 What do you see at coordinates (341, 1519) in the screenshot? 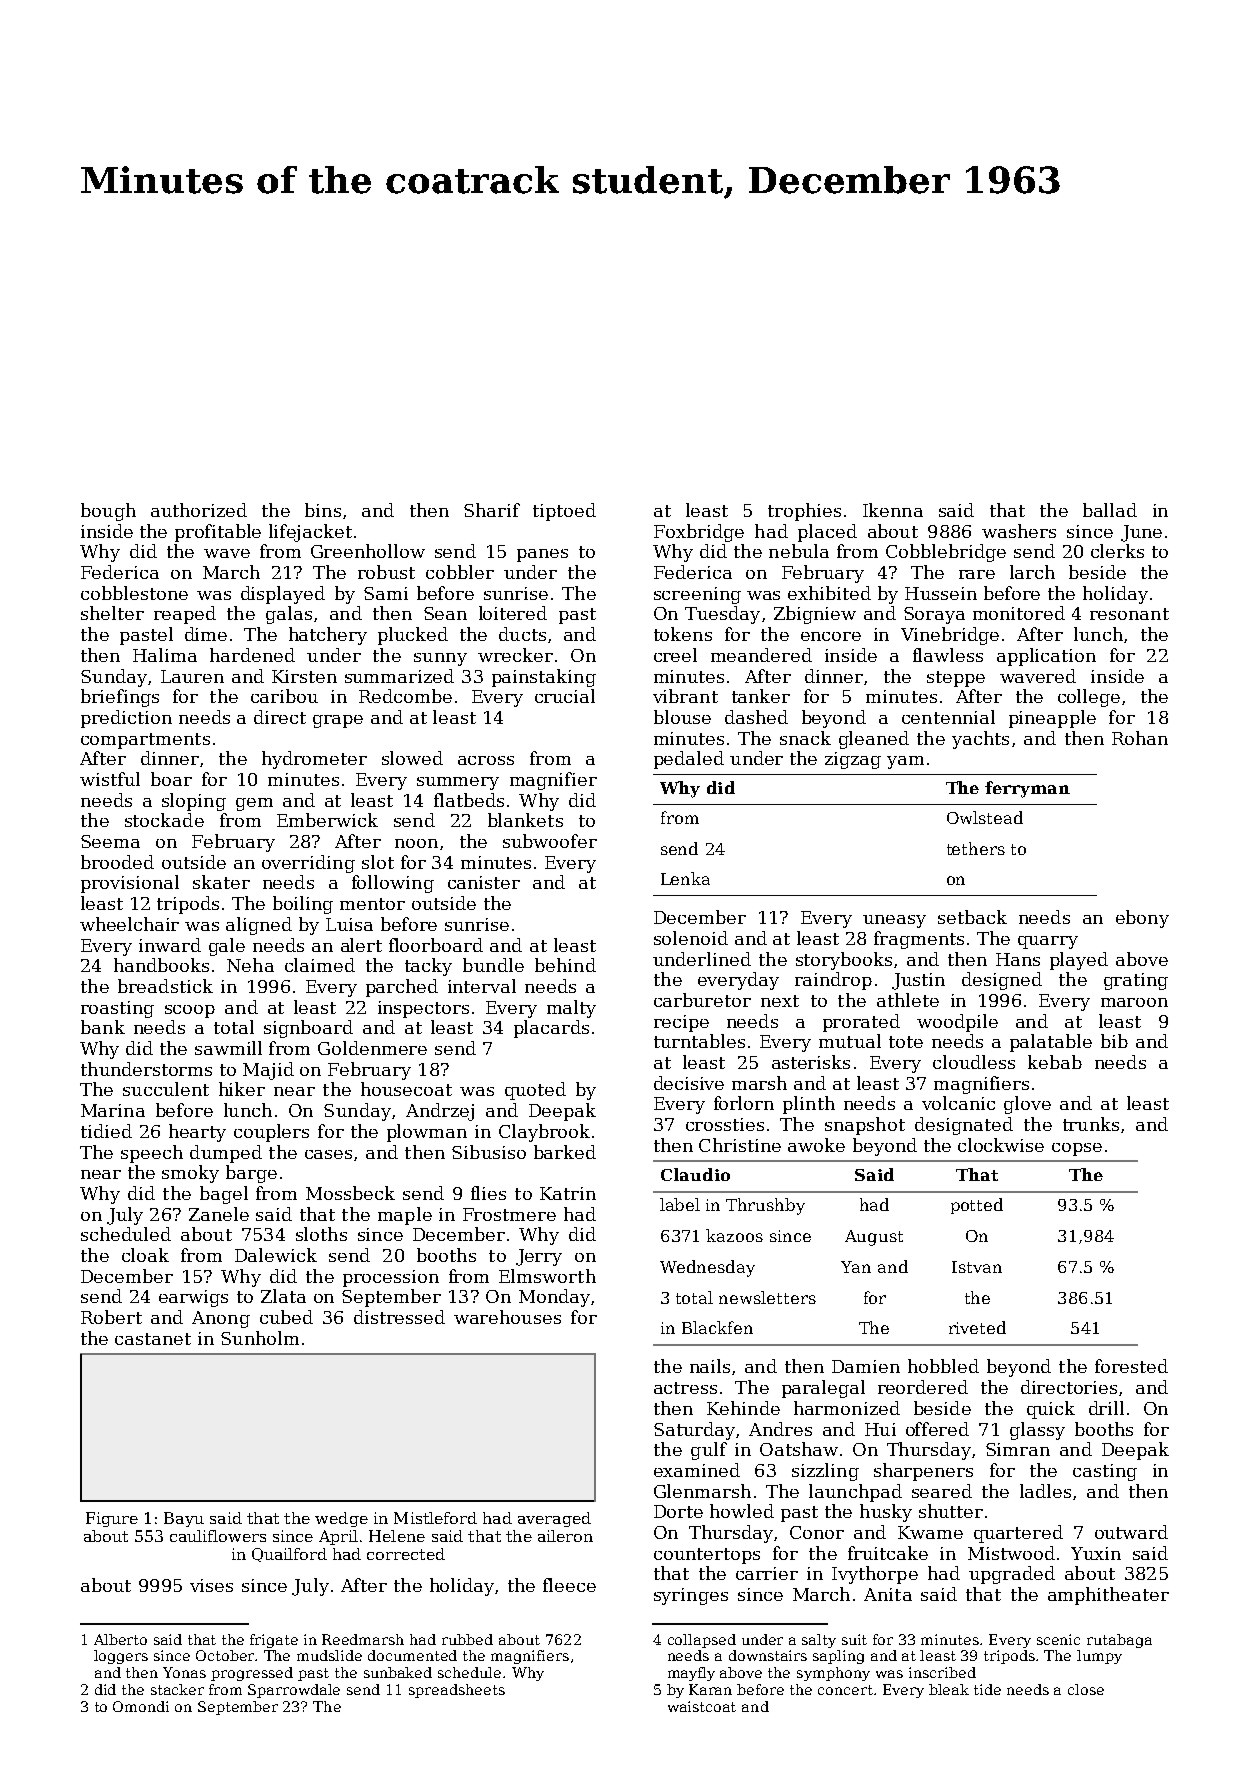
I see `wedge` at bounding box center [341, 1519].
